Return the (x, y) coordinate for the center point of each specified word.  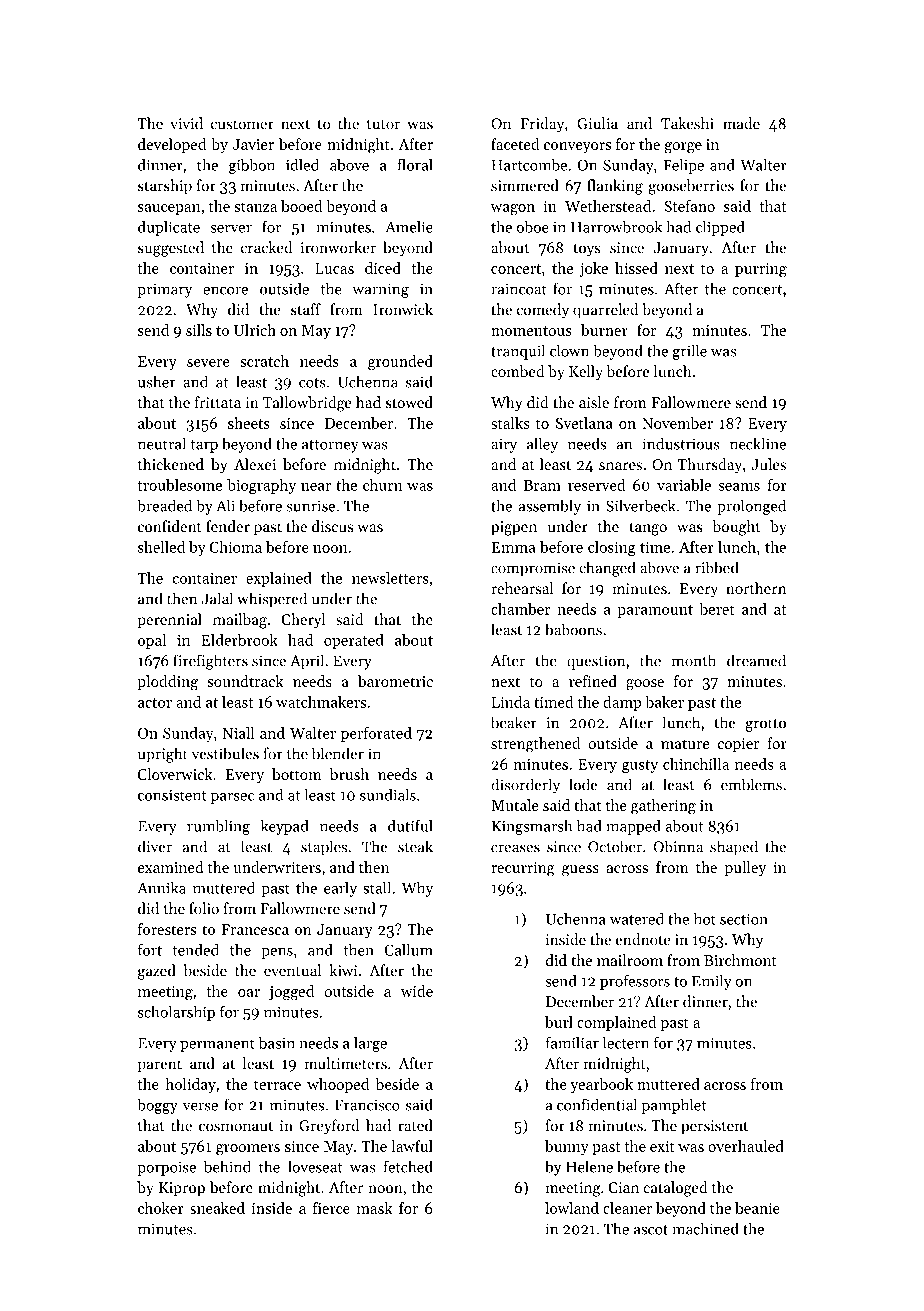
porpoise (166, 1168)
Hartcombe (529, 165)
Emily (712, 982)
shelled (161, 547)
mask (374, 1208)
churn (383, 485)
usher (157, 381)
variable (684, 485)
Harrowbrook (616, 227)
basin (277, 1043)
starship (165, 187)
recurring (523, 869)
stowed (409, 402)
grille (690, 352)
